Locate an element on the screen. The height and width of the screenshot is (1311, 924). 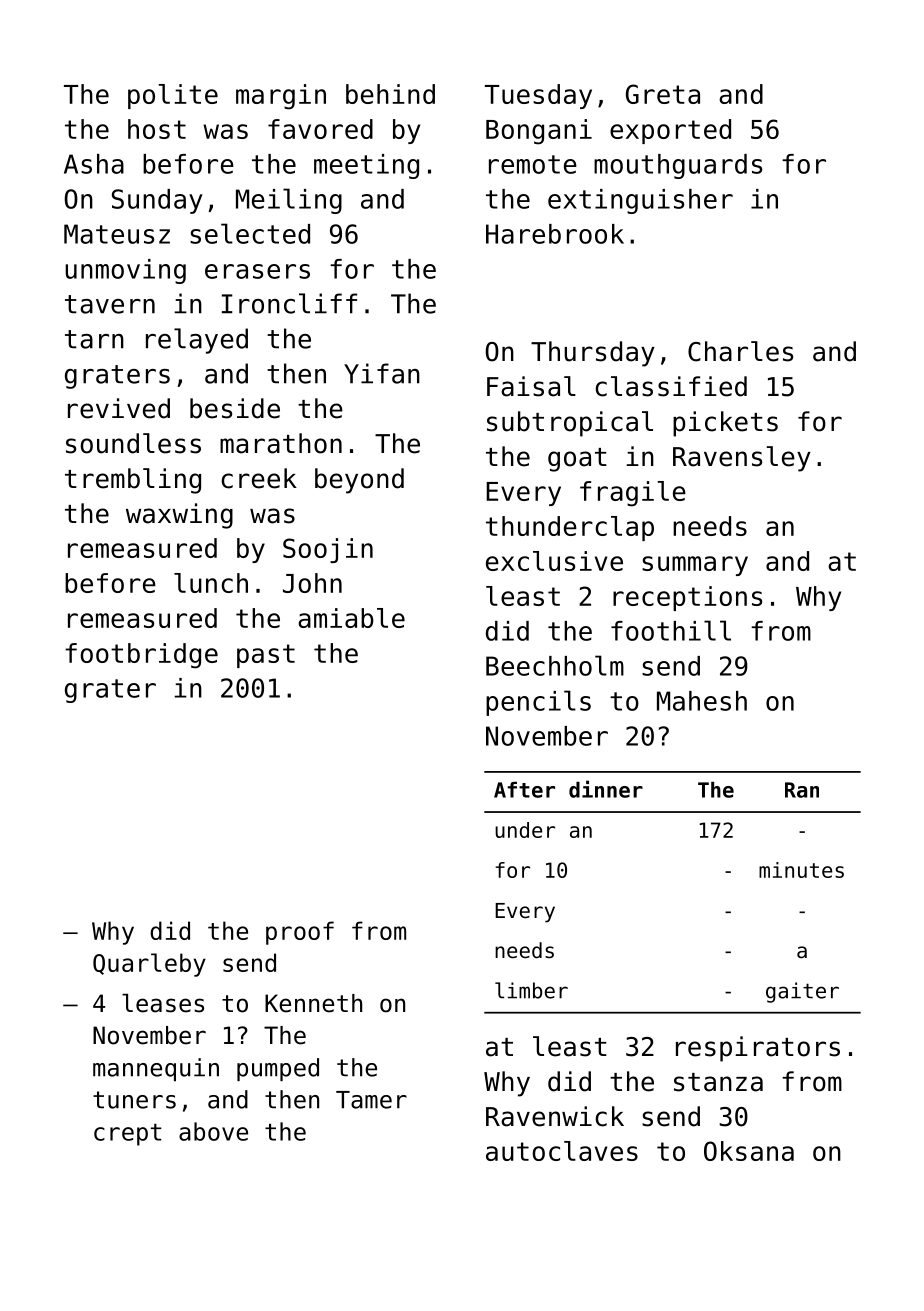
Charles is located at coordinates (740, 351).
